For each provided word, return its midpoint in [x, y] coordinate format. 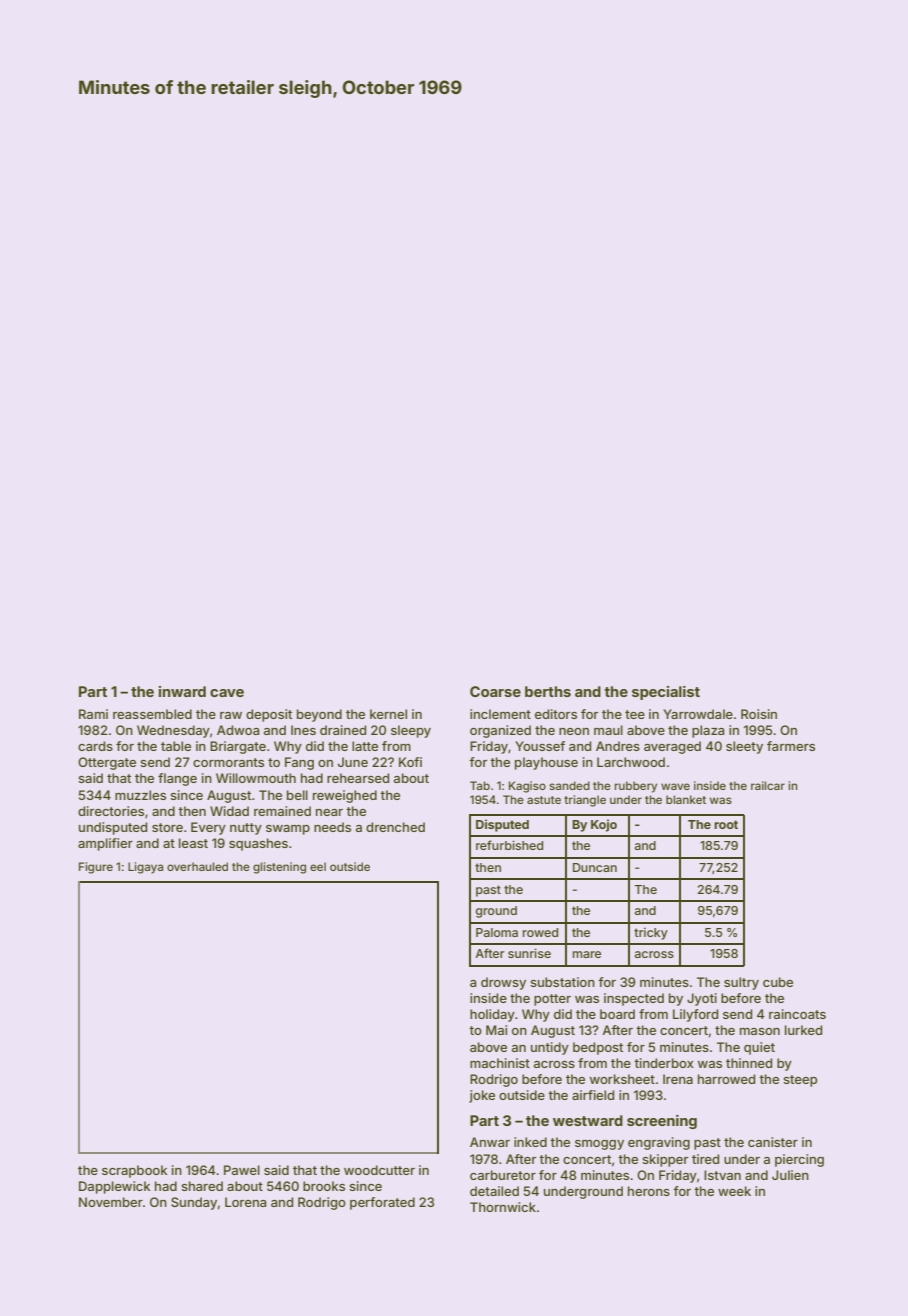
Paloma [497, 932]
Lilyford [695, 1015]
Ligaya [145, 868]
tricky [651, 934]
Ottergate [107, 763]
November [111, 1202]
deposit [269, 715]
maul [608, 730]
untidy [550, 1048]
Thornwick [503, 1207]
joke [482, 1096]
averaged [672, 747]
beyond [319, 715]
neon [574, 731]
